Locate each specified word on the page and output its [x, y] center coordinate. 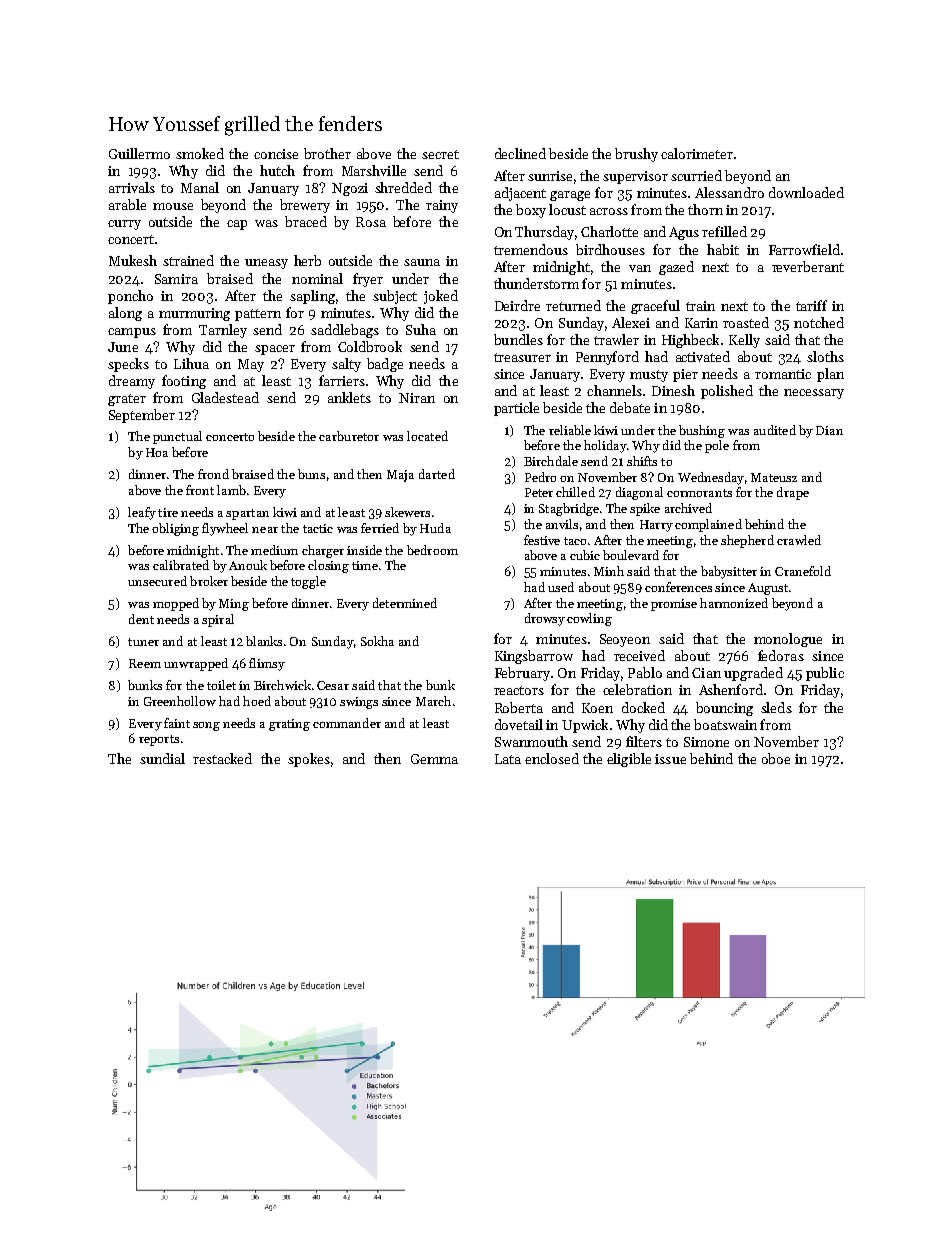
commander [347, 723]
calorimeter [697, 153]
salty [346, 365]
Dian [829, 430]
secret [440, 154]
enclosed [552, 758]
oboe [776, 758]
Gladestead [225, 397]
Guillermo [139, 153]
